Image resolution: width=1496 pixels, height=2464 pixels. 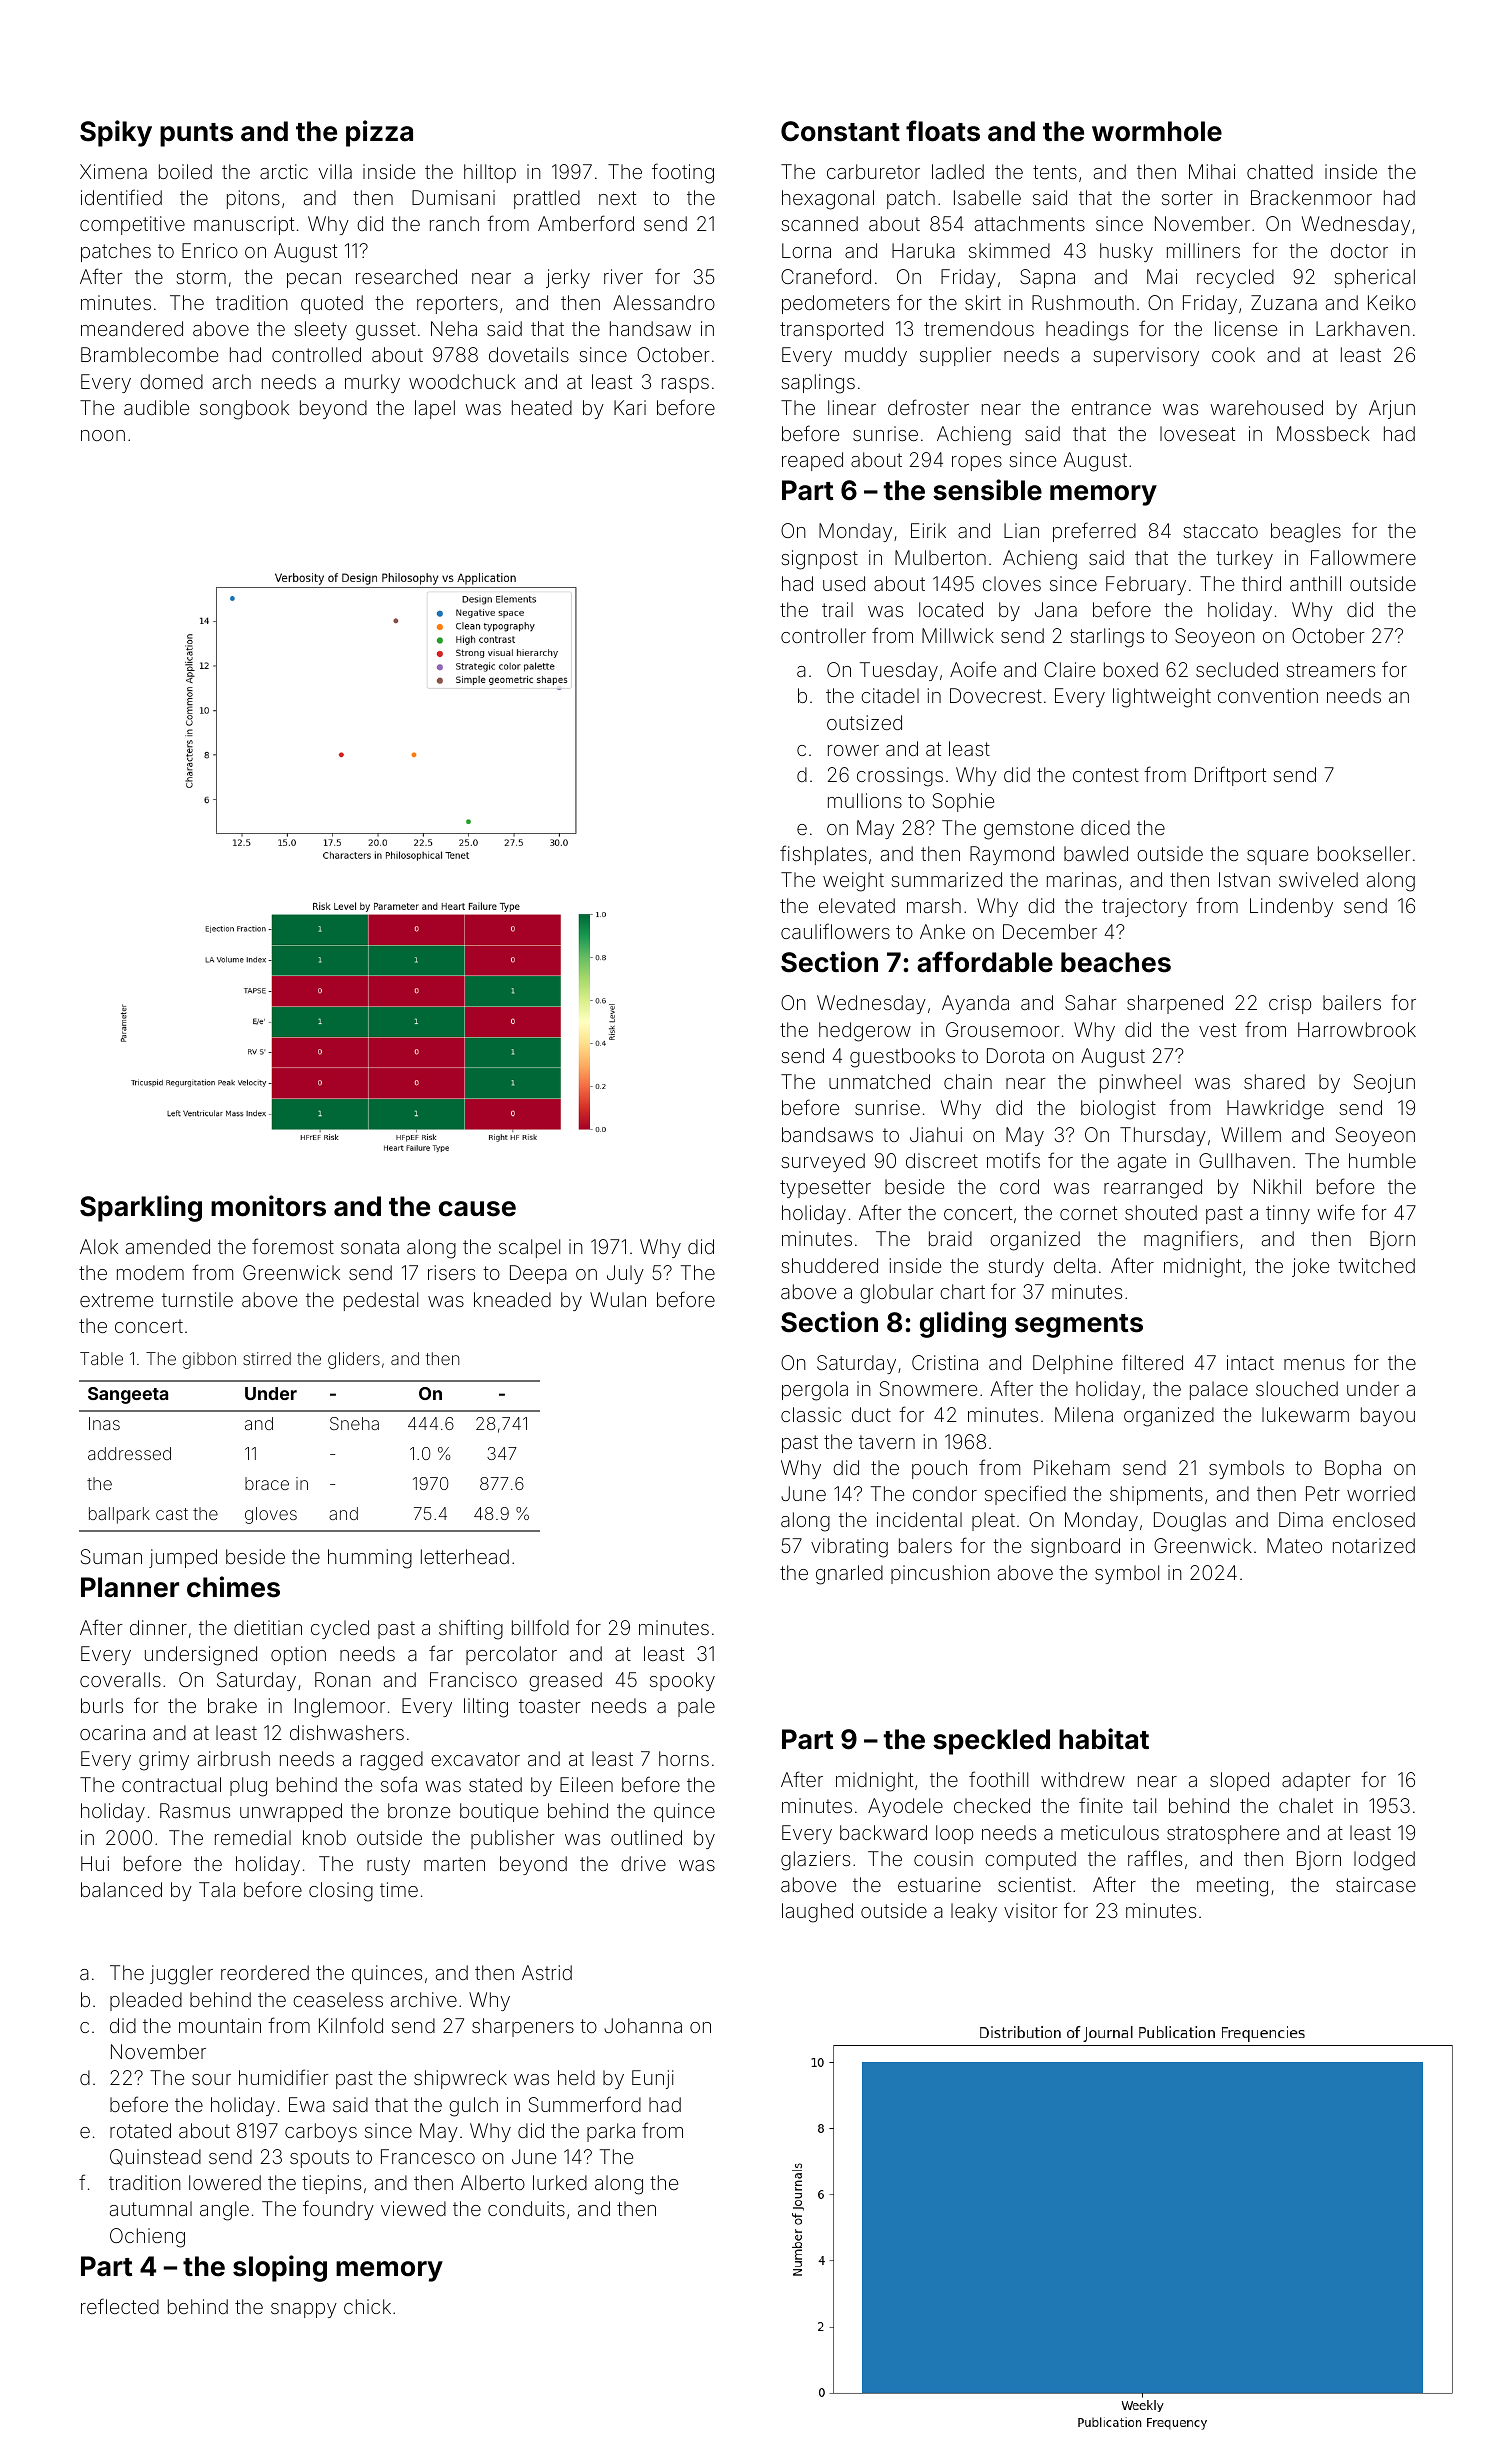 I want to click on lodged, so click(x=1384, y=1861).
